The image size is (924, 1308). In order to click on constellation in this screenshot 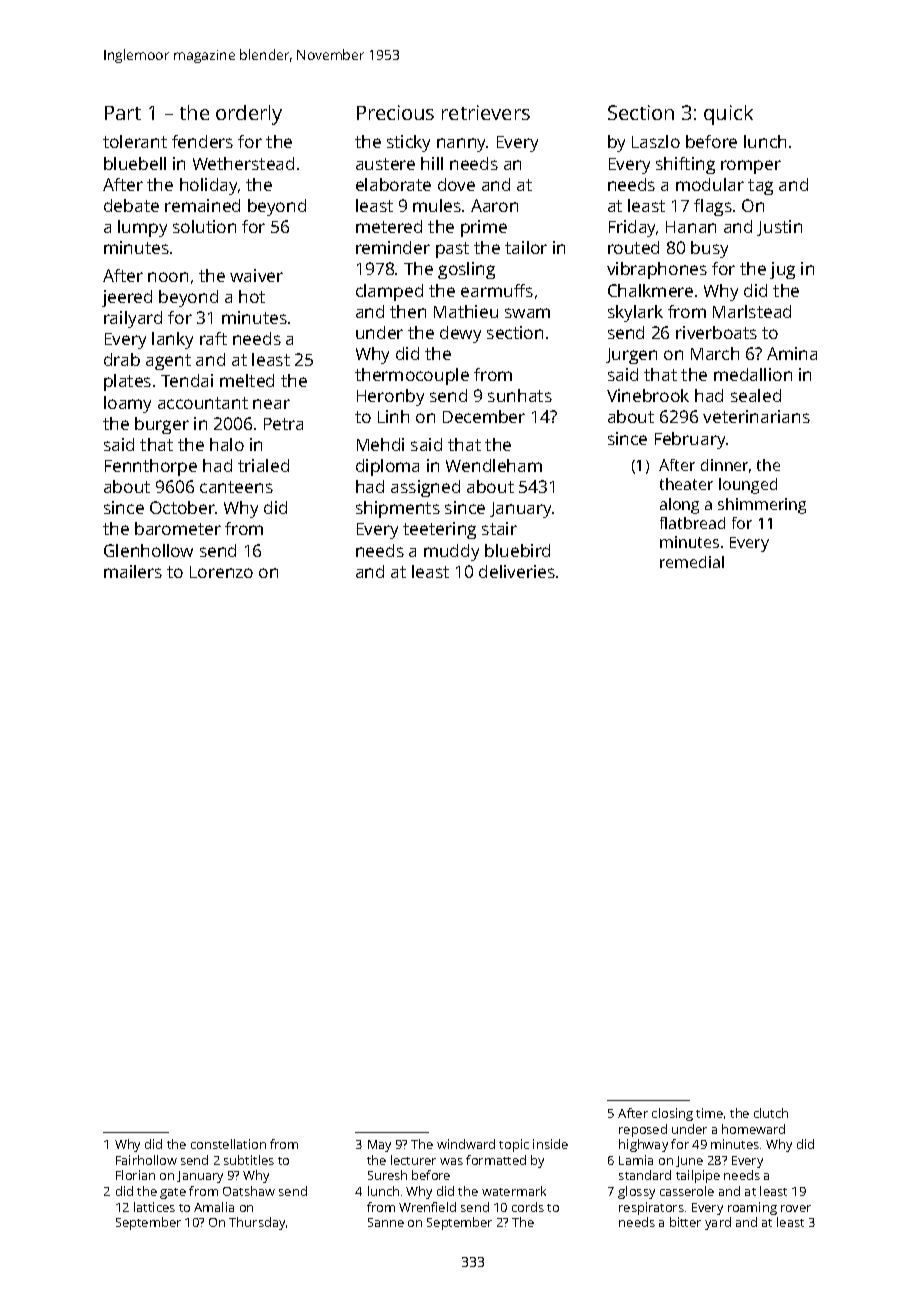, I will do `click(228, 1144)`.
